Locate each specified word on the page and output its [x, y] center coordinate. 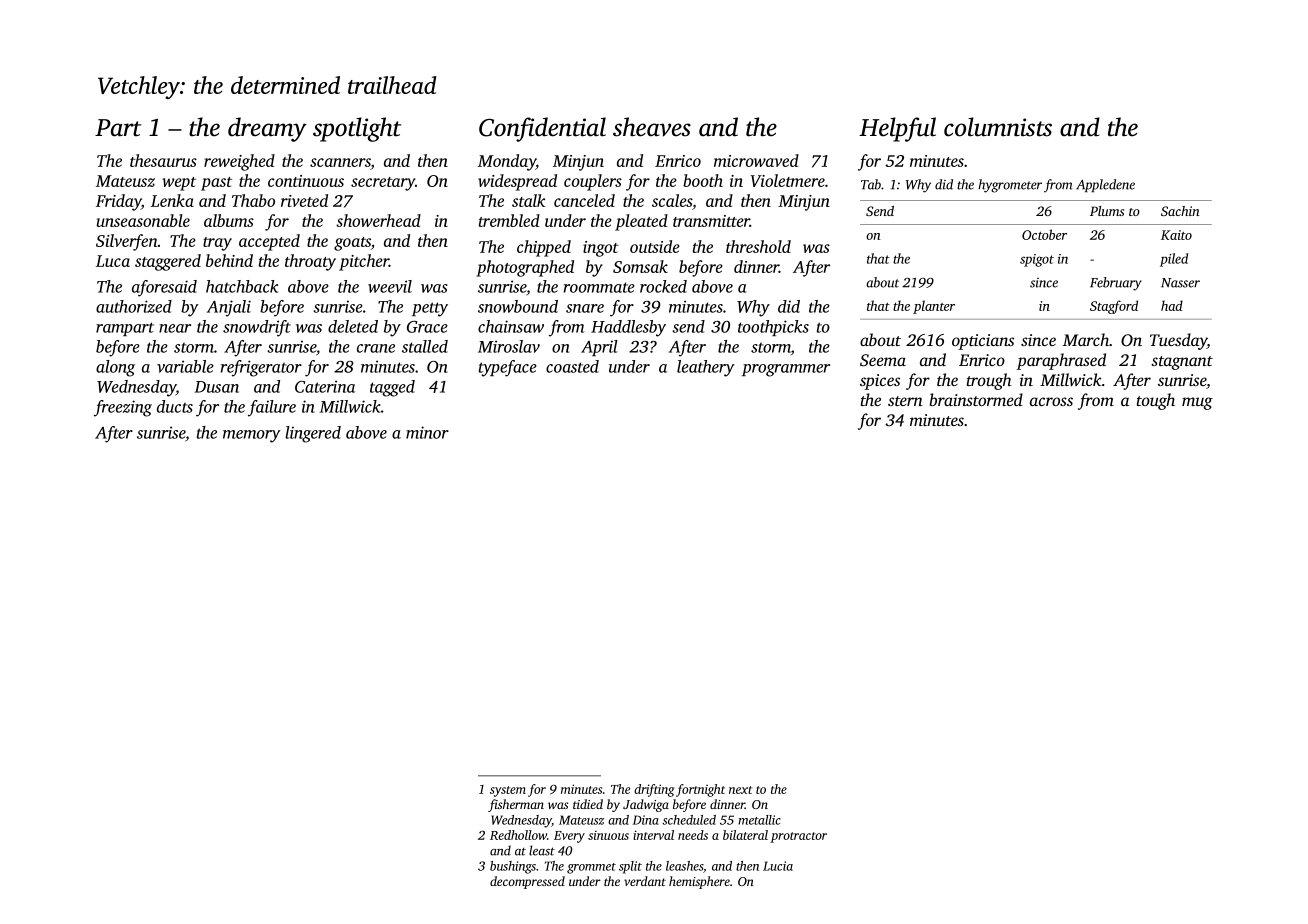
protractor [798, 837]
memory [251, 436]
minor [427, 432]
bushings [513, 867]
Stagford [1114, 307]
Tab [871, 184]
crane [376, 348]
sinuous [608, 835]
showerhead [378, 220]
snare [585, 308]
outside [655, 246]
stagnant [1182, 363]
